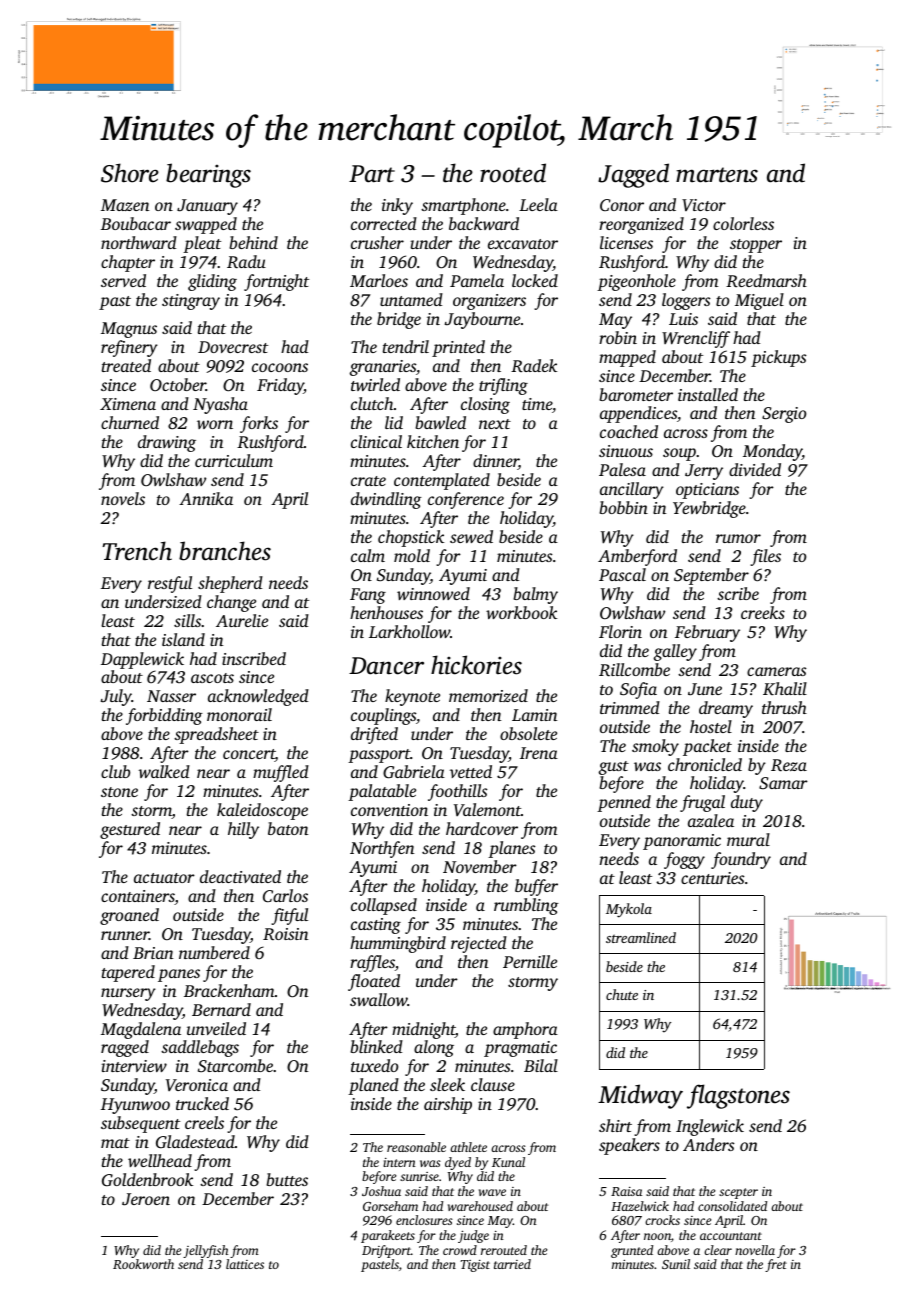 This document has height=1316, width=908. What do you see at coordinates (710, 1127) in the document?
I see `Inglewick` at bounding box center [710, 1127].
